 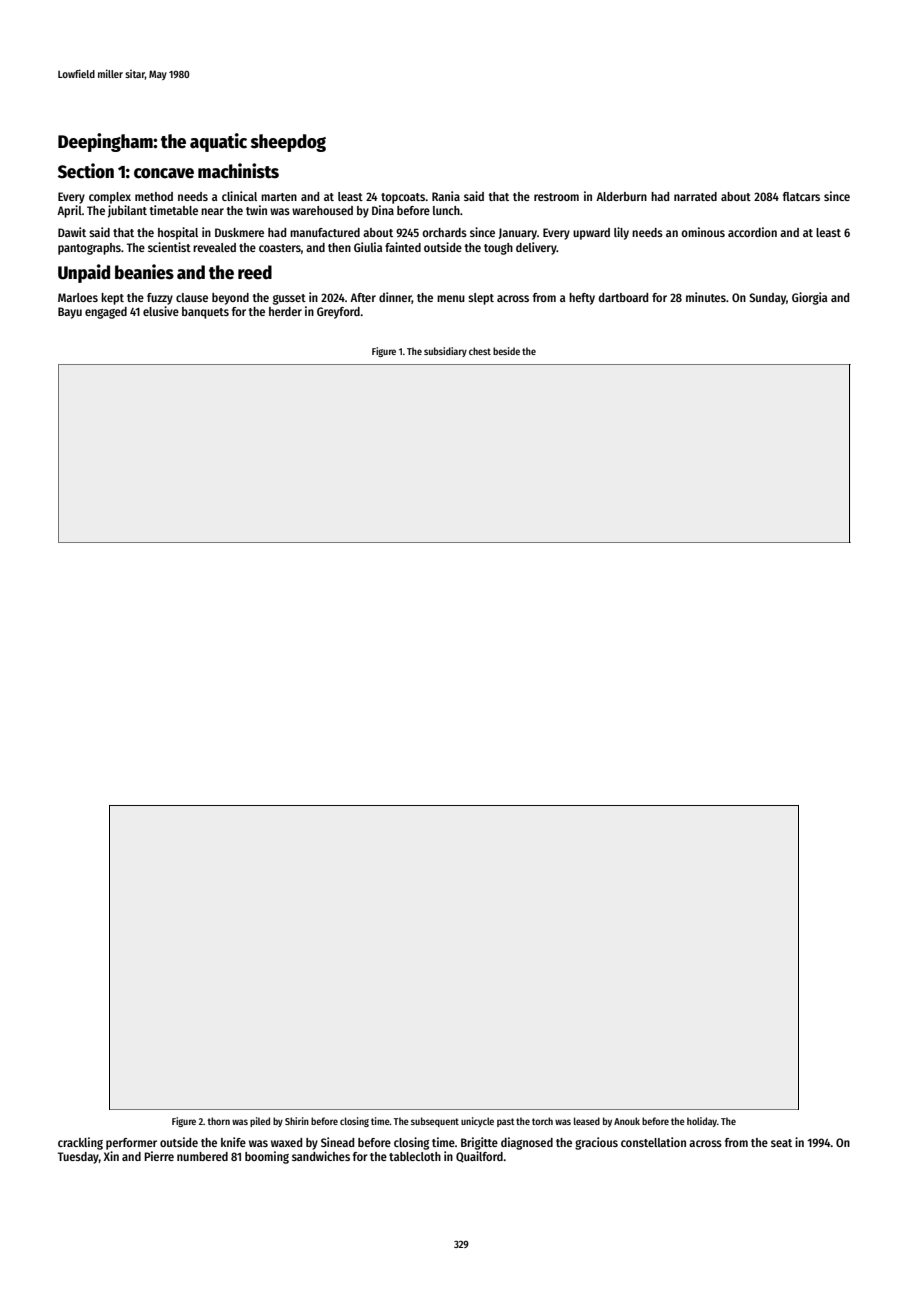 I want to click on beside, so click(x=506, y=351).
